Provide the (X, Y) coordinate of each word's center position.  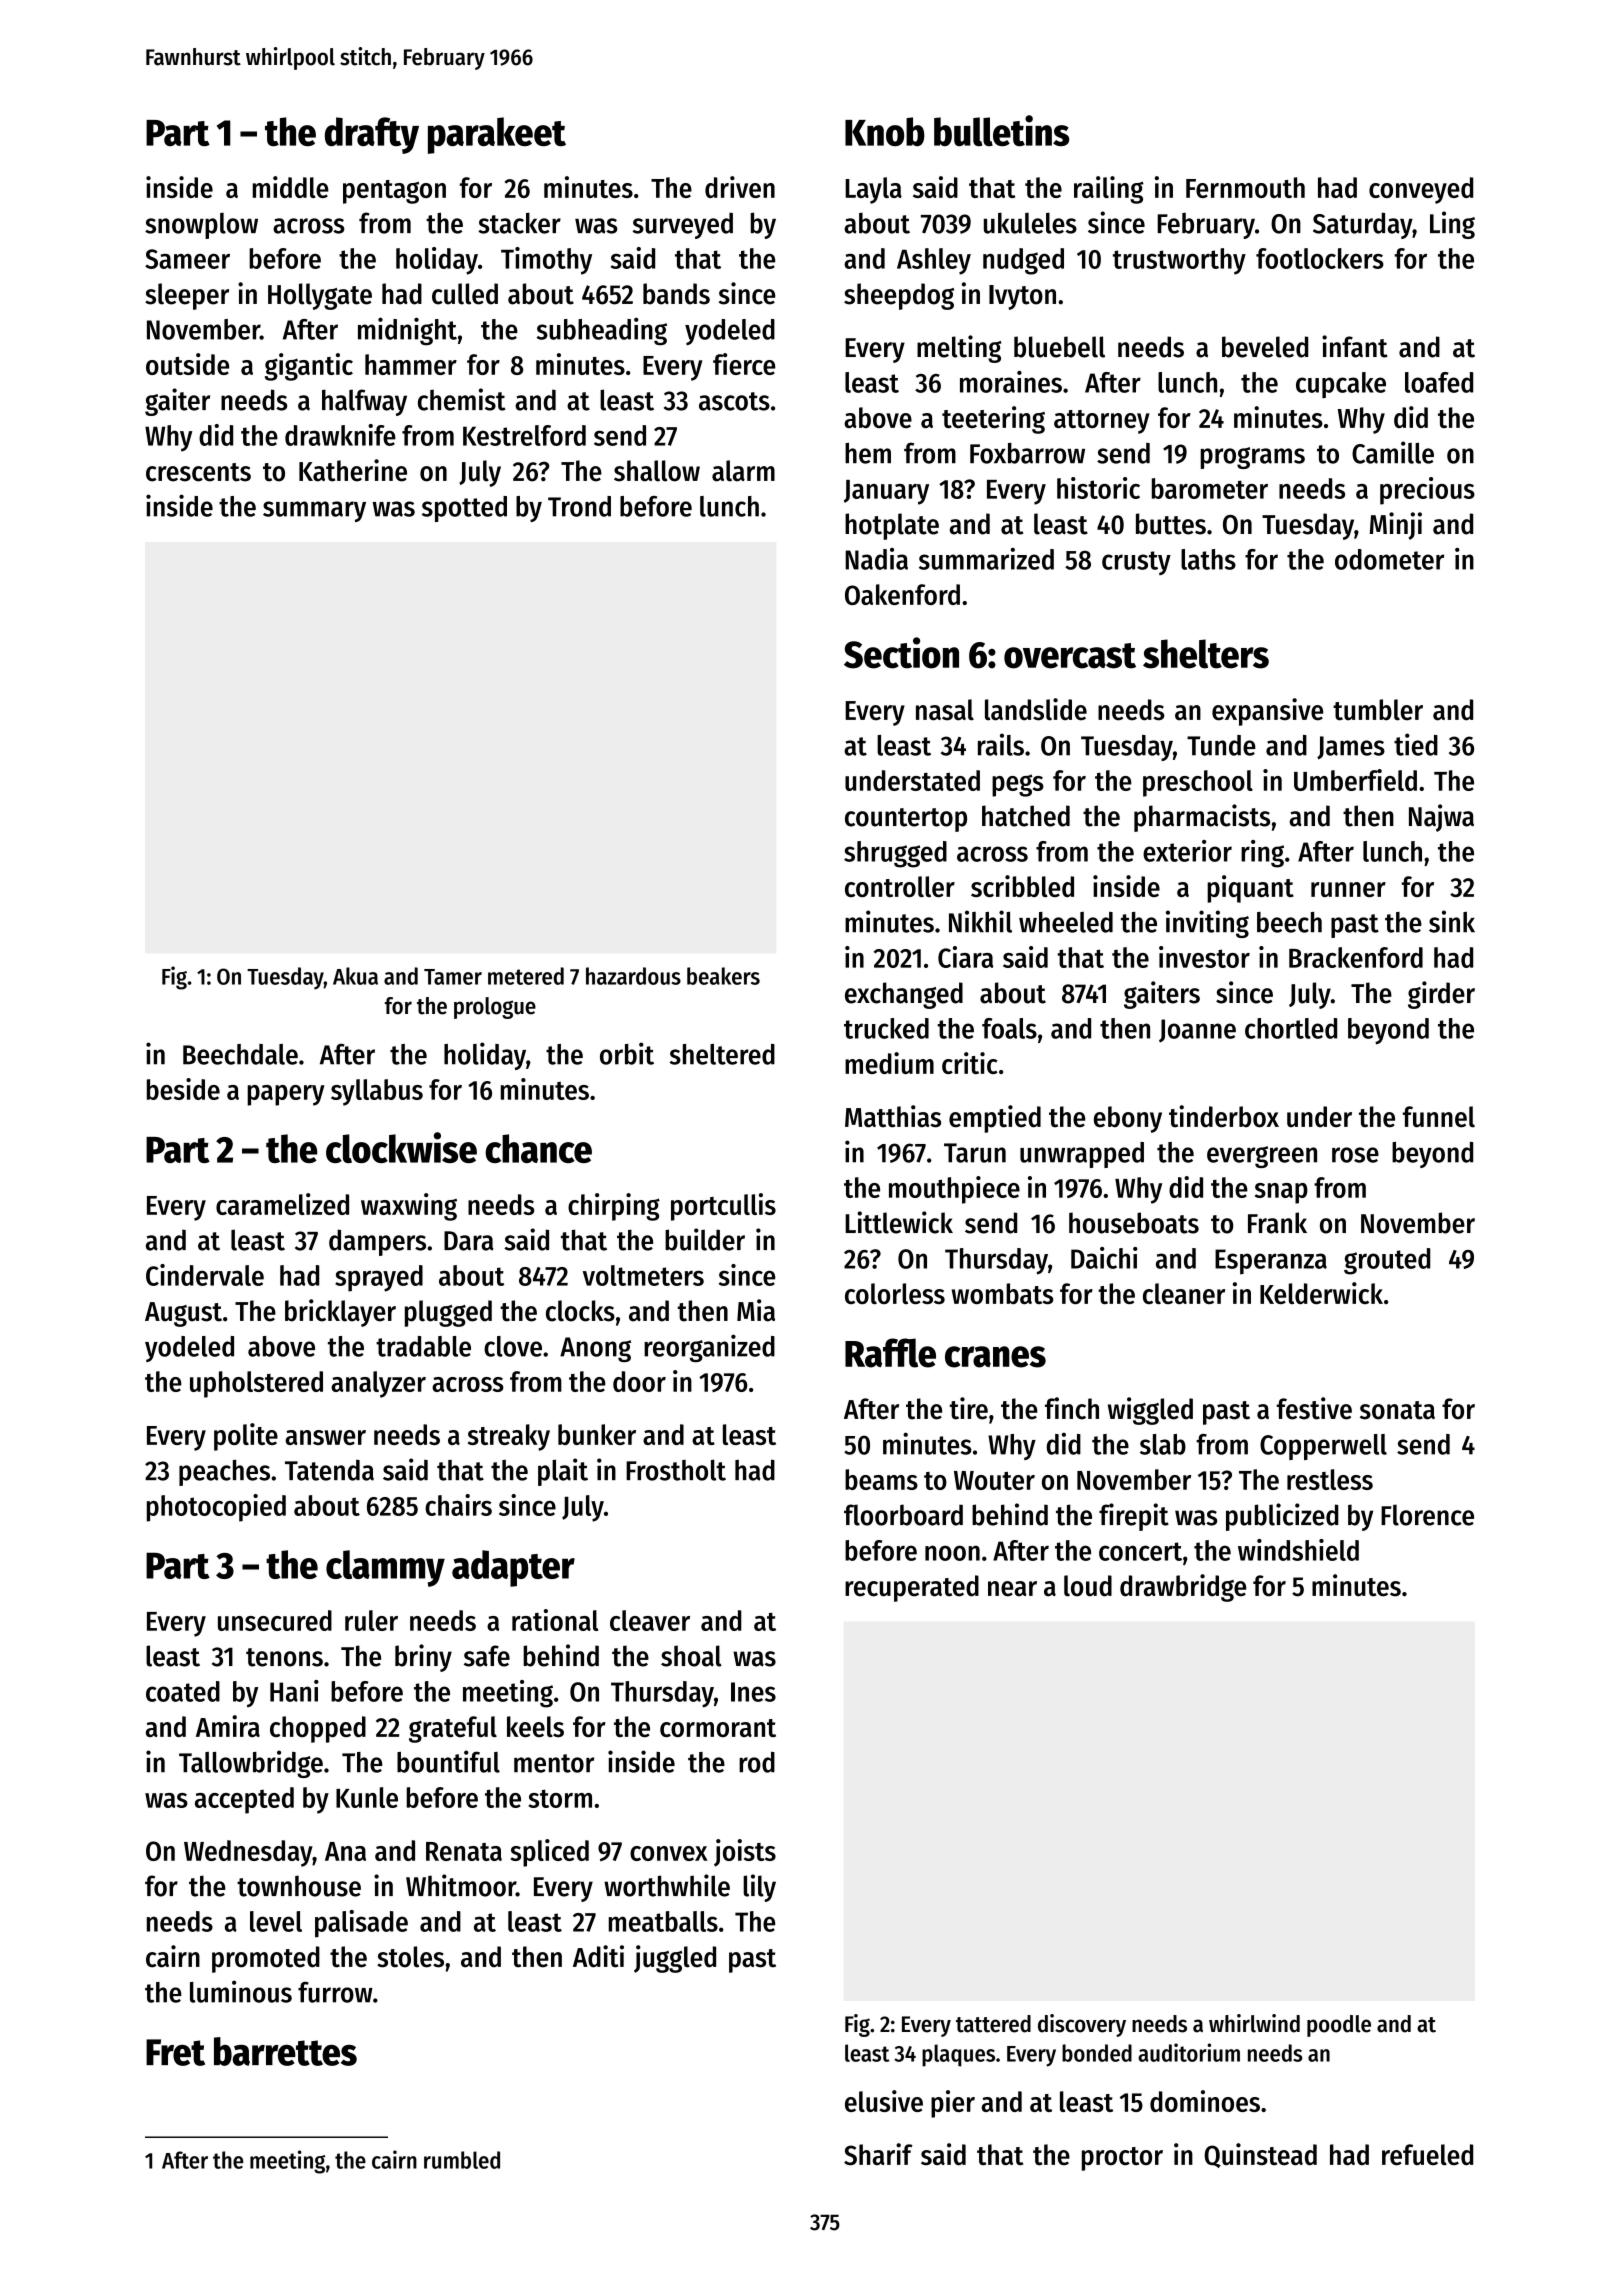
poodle (1339, 2026)
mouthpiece (954, 1190)
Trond (579, 506)
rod (757, 1762)
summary (314, 511)
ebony (1128, 1119)
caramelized (282, 1204)
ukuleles (1030, 223)
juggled (675, 1959)
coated (183, 1691)
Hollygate (320, 296)
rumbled (462, 2160)
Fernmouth (1245, 187)
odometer (1389, 559)
